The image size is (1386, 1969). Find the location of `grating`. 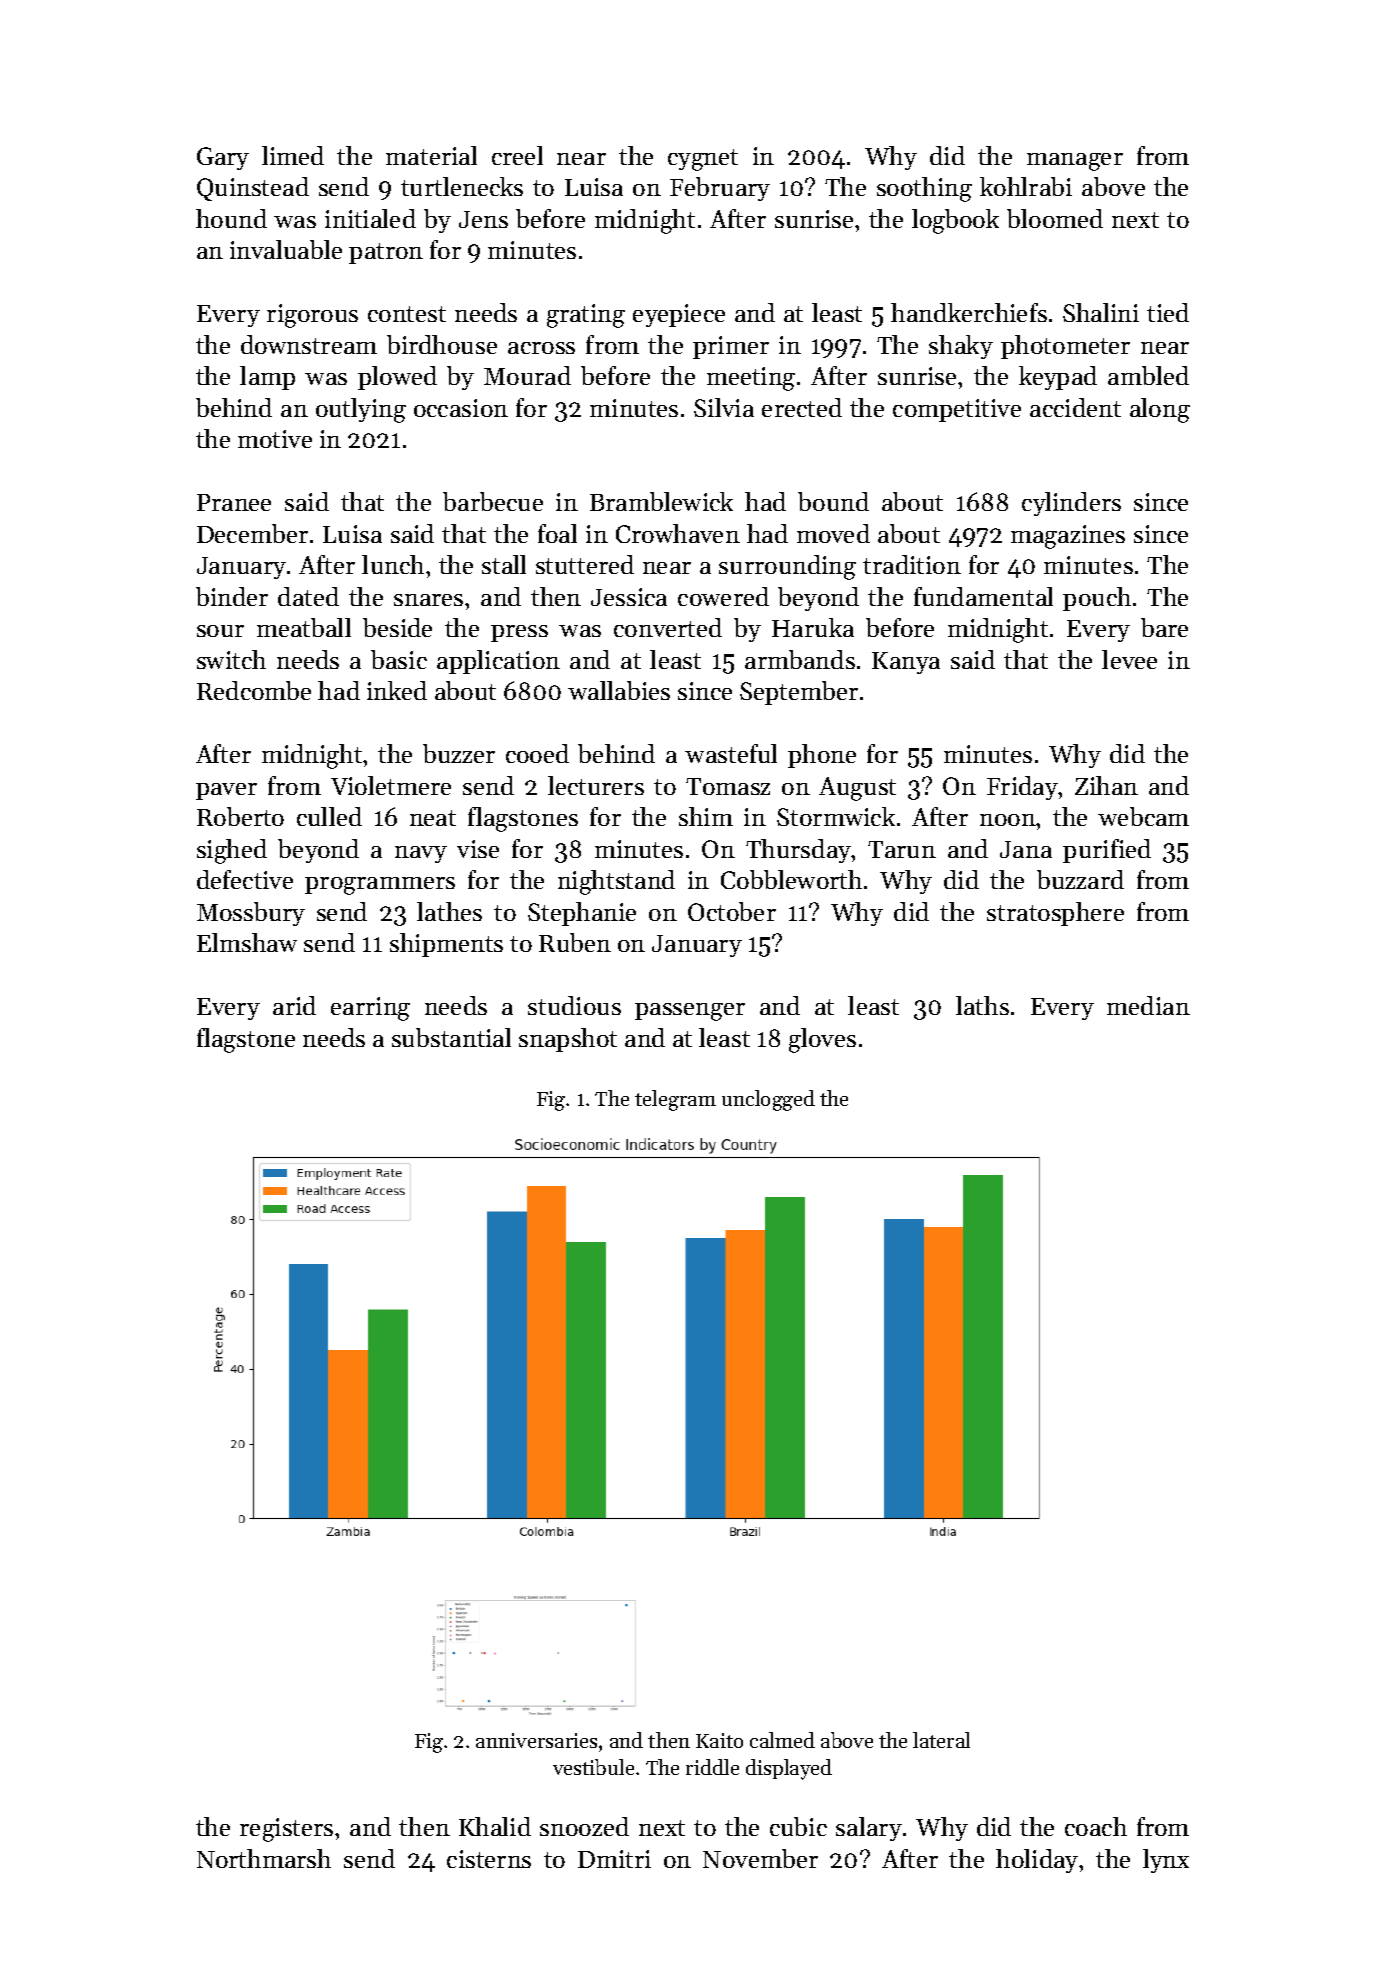

grating is located at coordinates (586, 316).
